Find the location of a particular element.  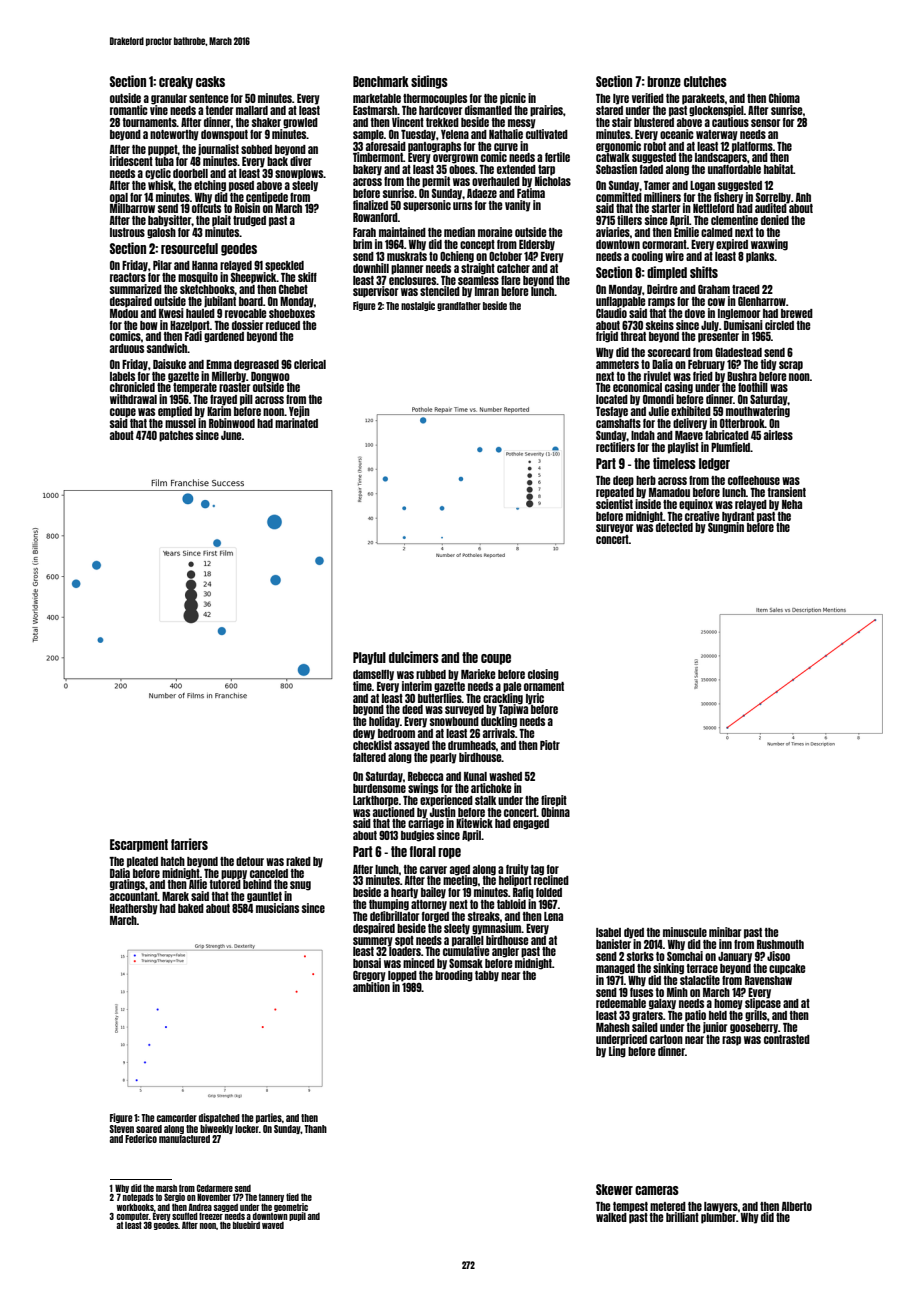

Robinwood is located at coordinates (232, 423).
